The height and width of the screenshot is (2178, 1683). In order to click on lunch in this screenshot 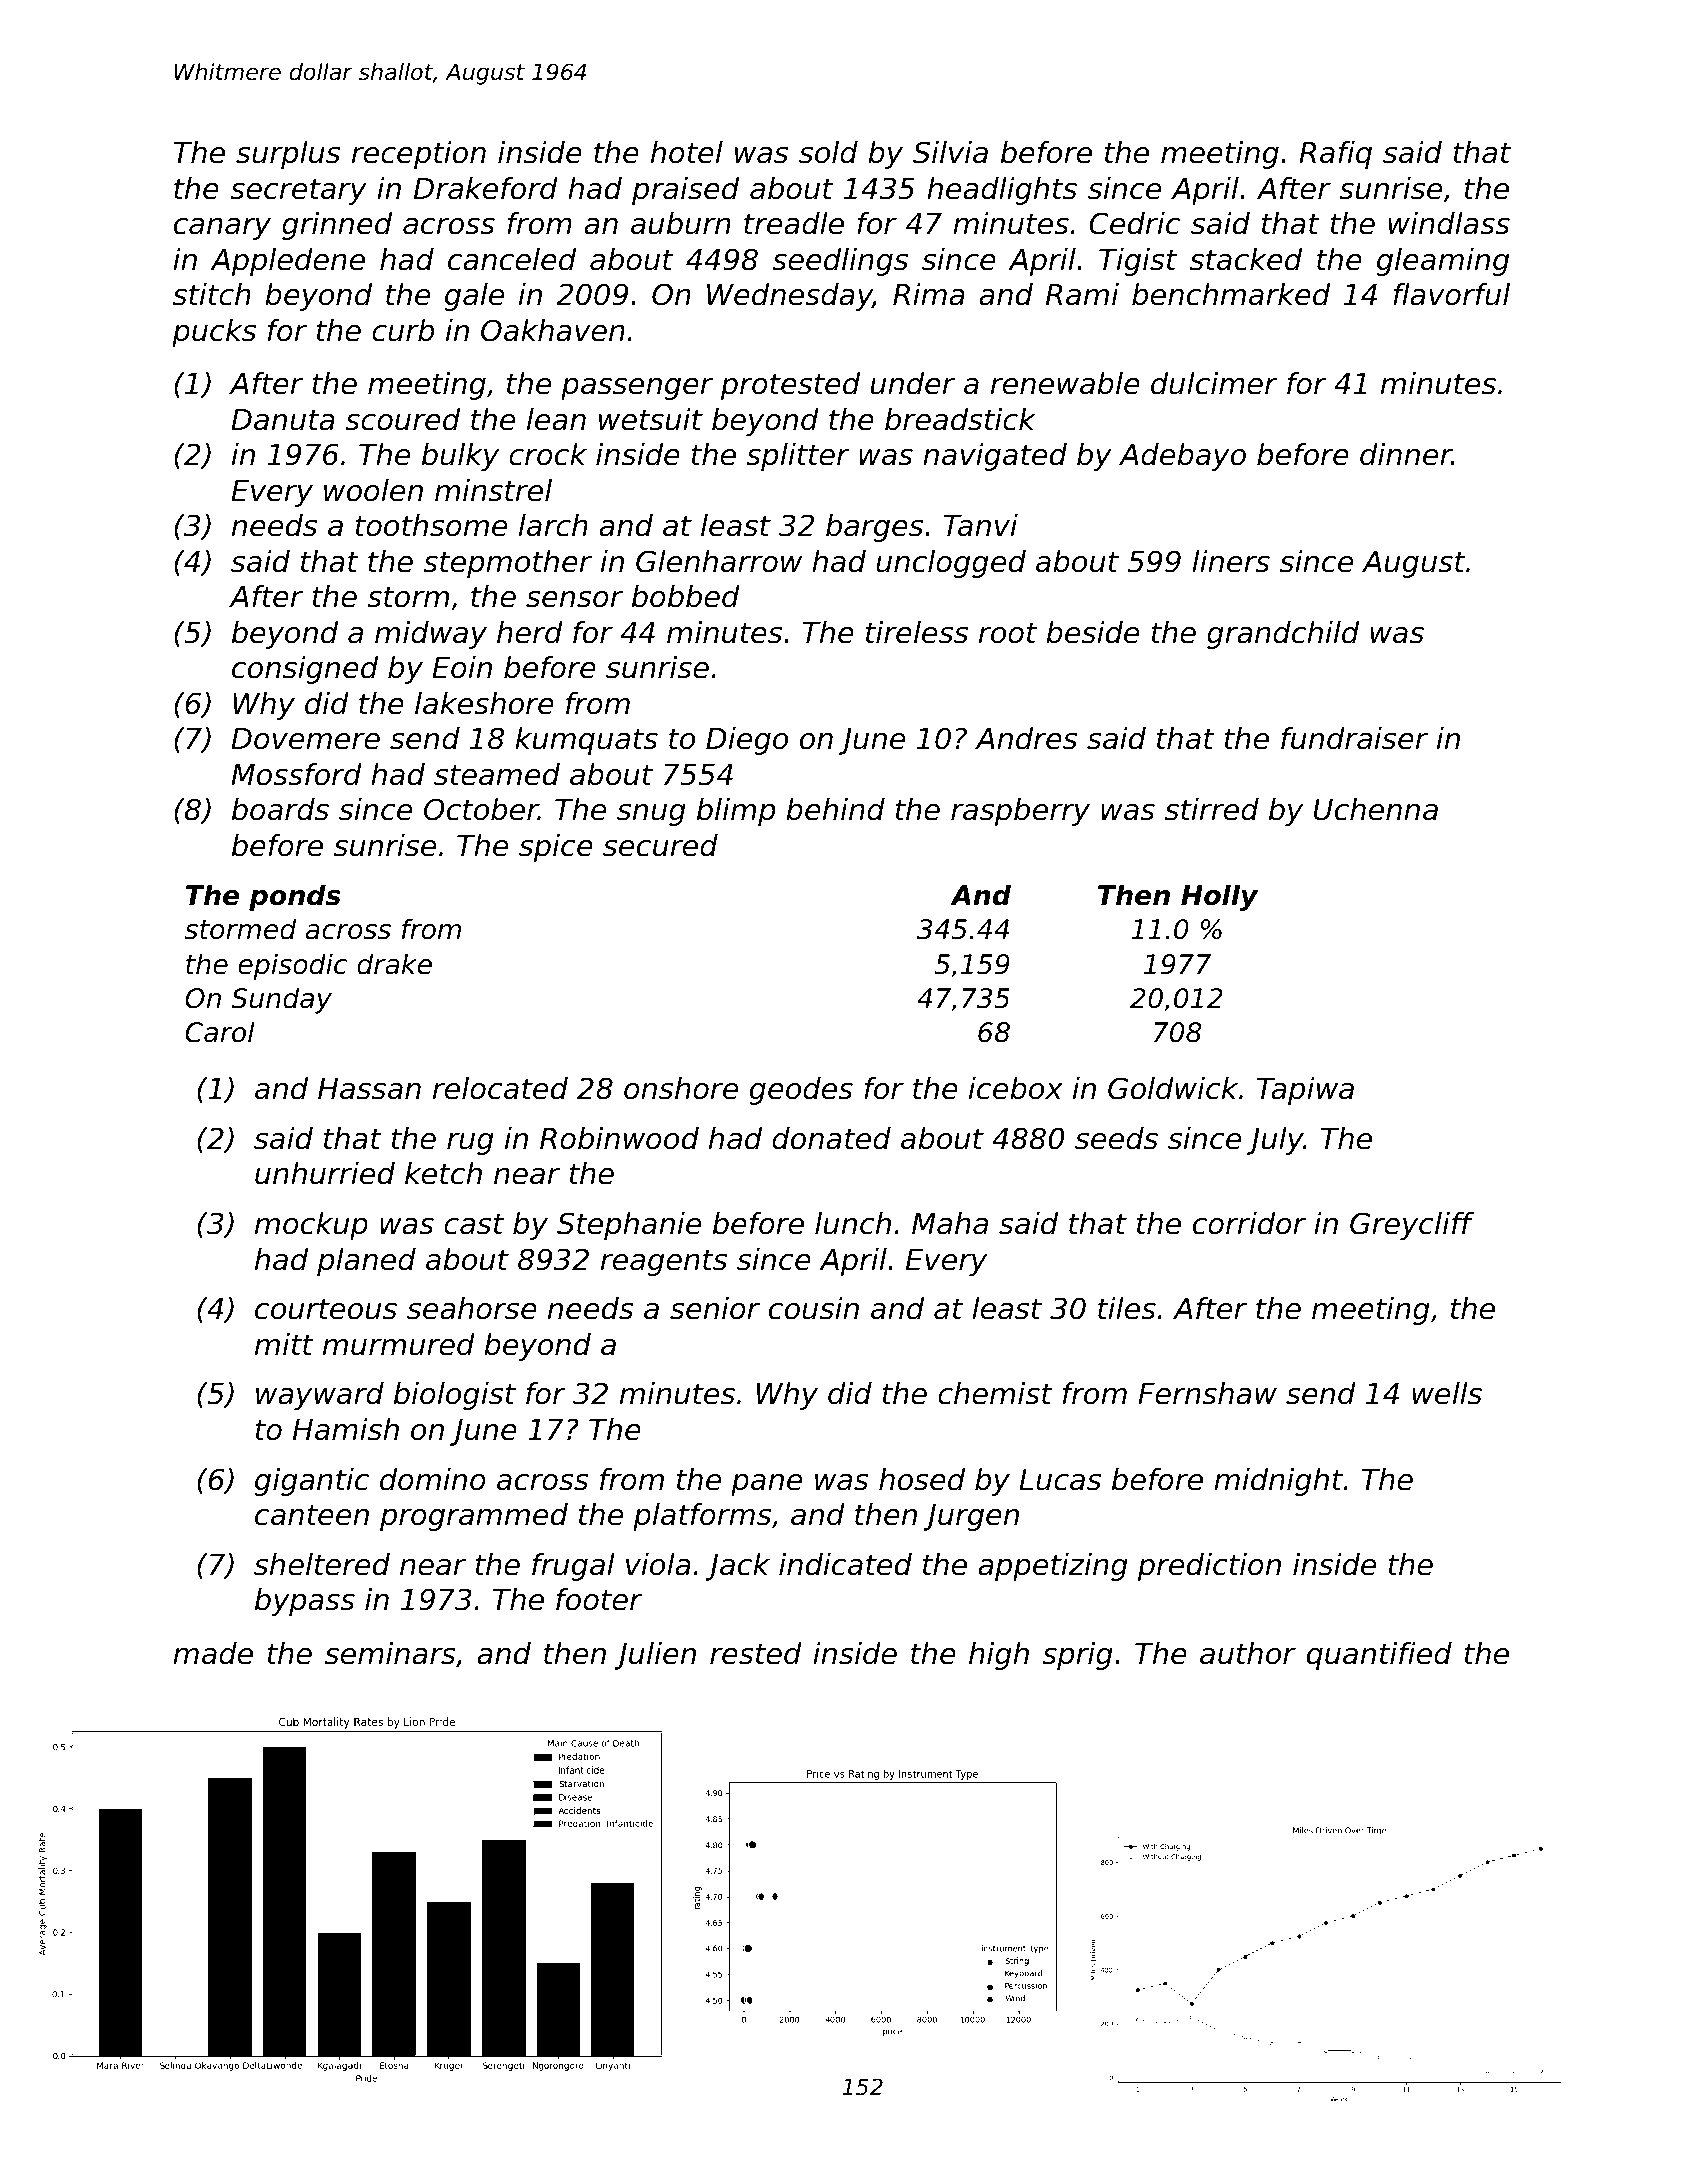, I will do `click(853, 1223)`.
